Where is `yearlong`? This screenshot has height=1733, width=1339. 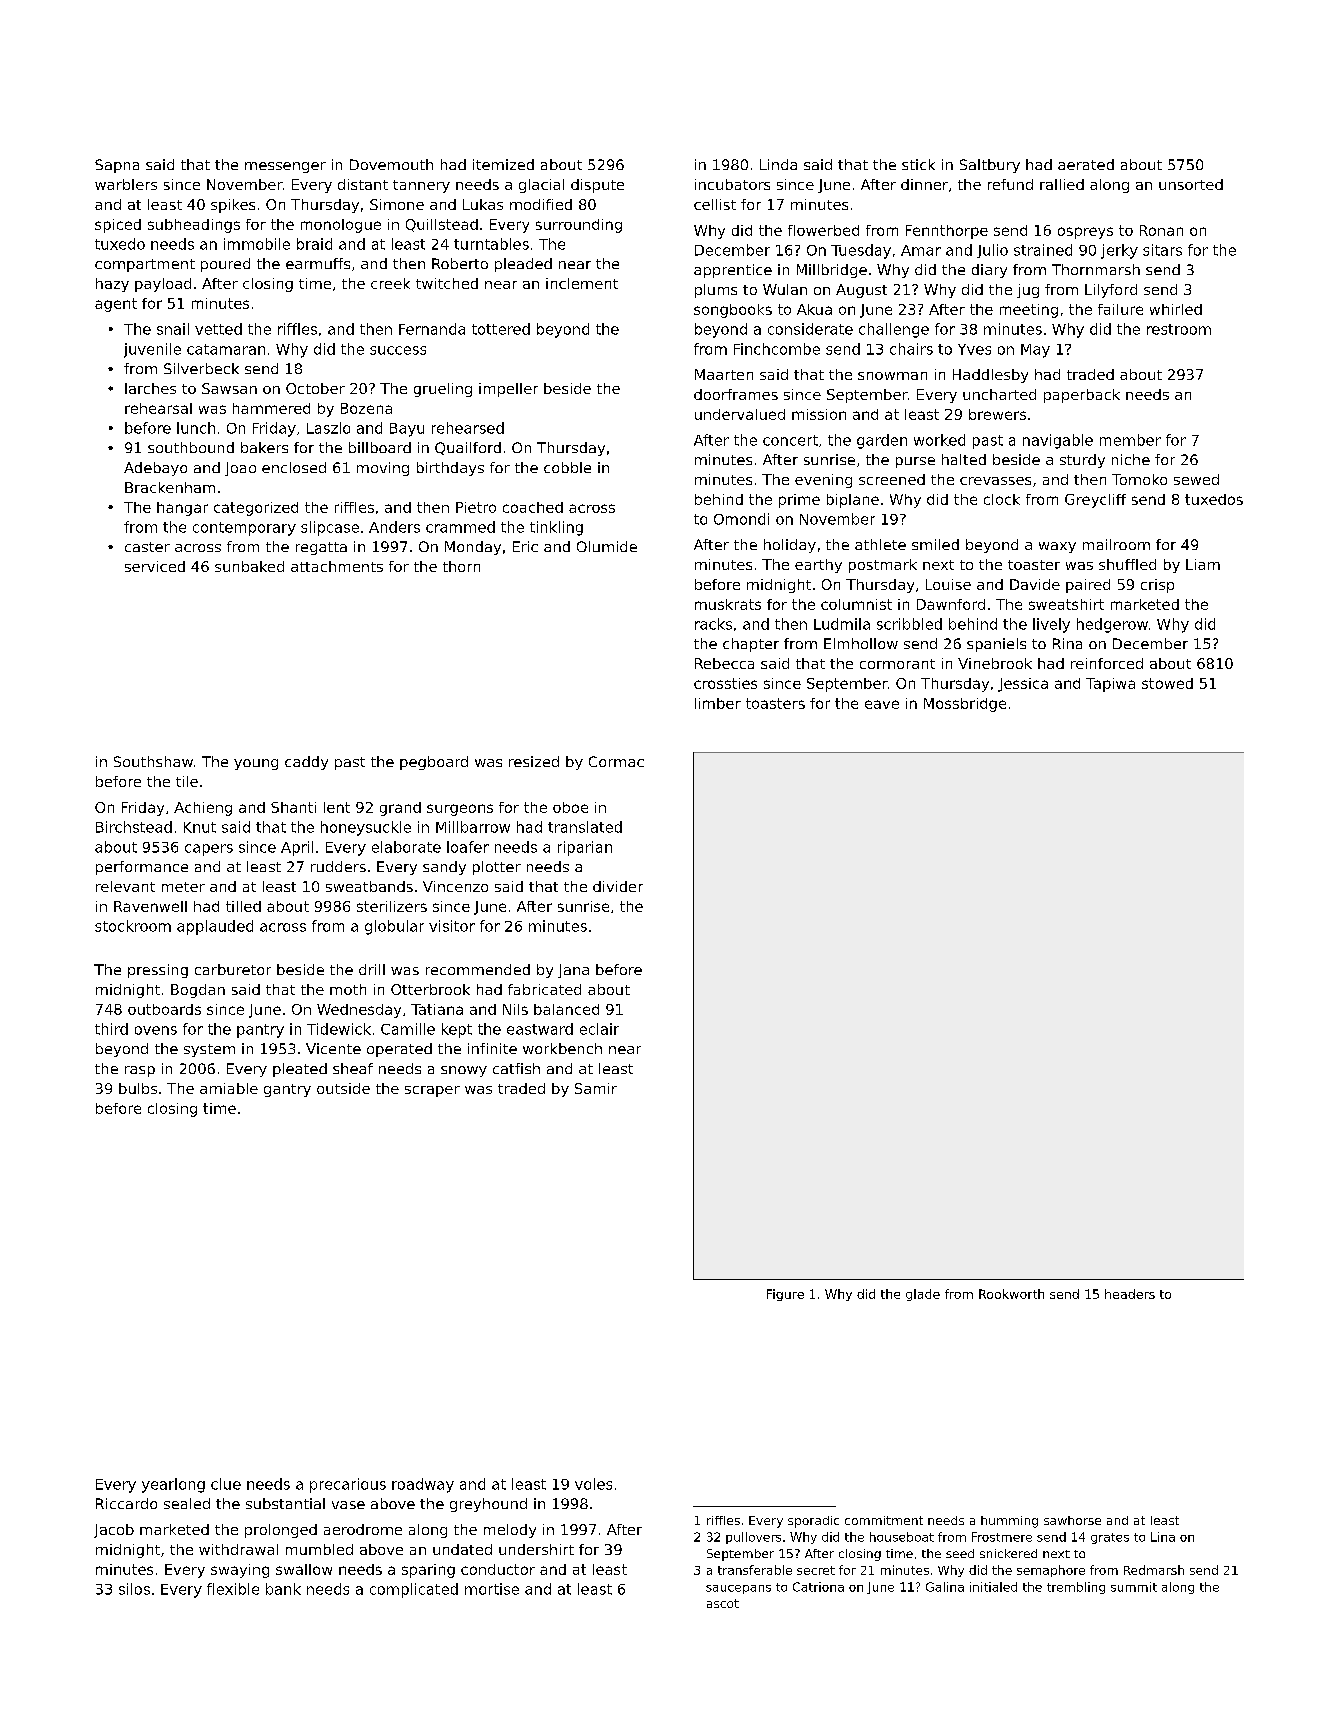
yearlong is located at coordinates (173, 1485).
